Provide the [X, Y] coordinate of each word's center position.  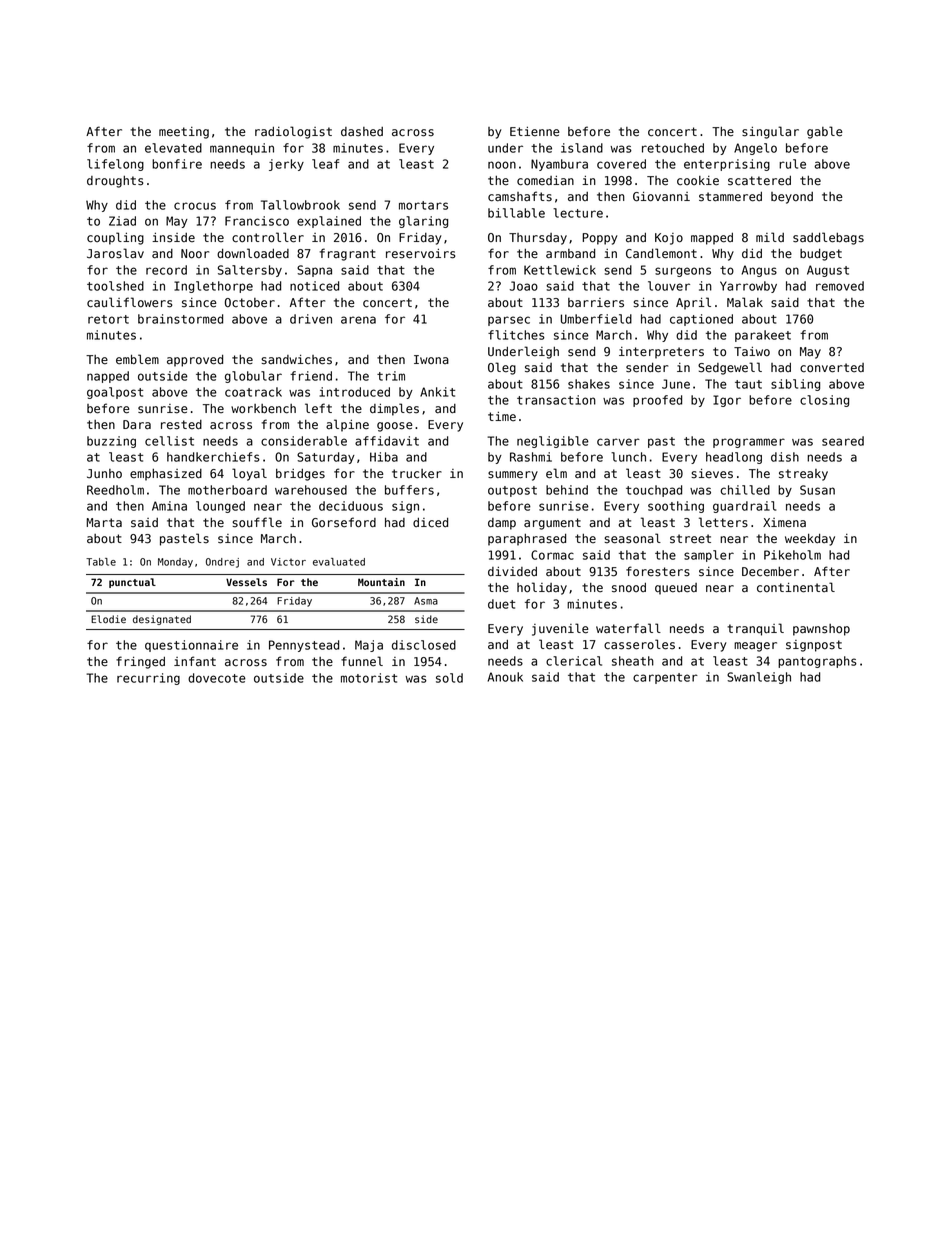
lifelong [115, 165]
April [693, 303]
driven [311, 319]
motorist [369, 678]
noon [502, 165]
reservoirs [421, 254]
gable [824, 132]
